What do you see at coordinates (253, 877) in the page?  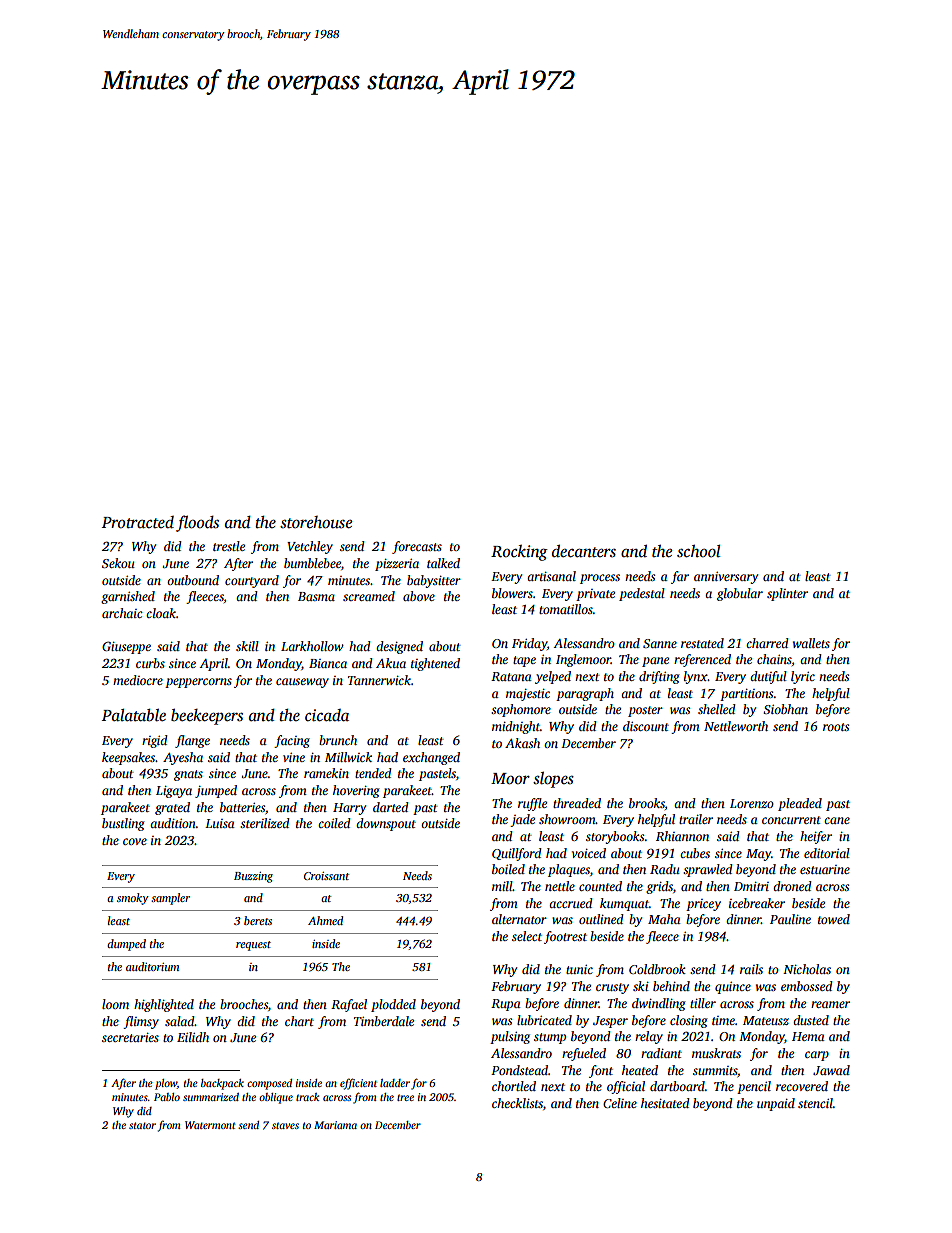 I see `Buzzing` at bounding box center [253, 877].
